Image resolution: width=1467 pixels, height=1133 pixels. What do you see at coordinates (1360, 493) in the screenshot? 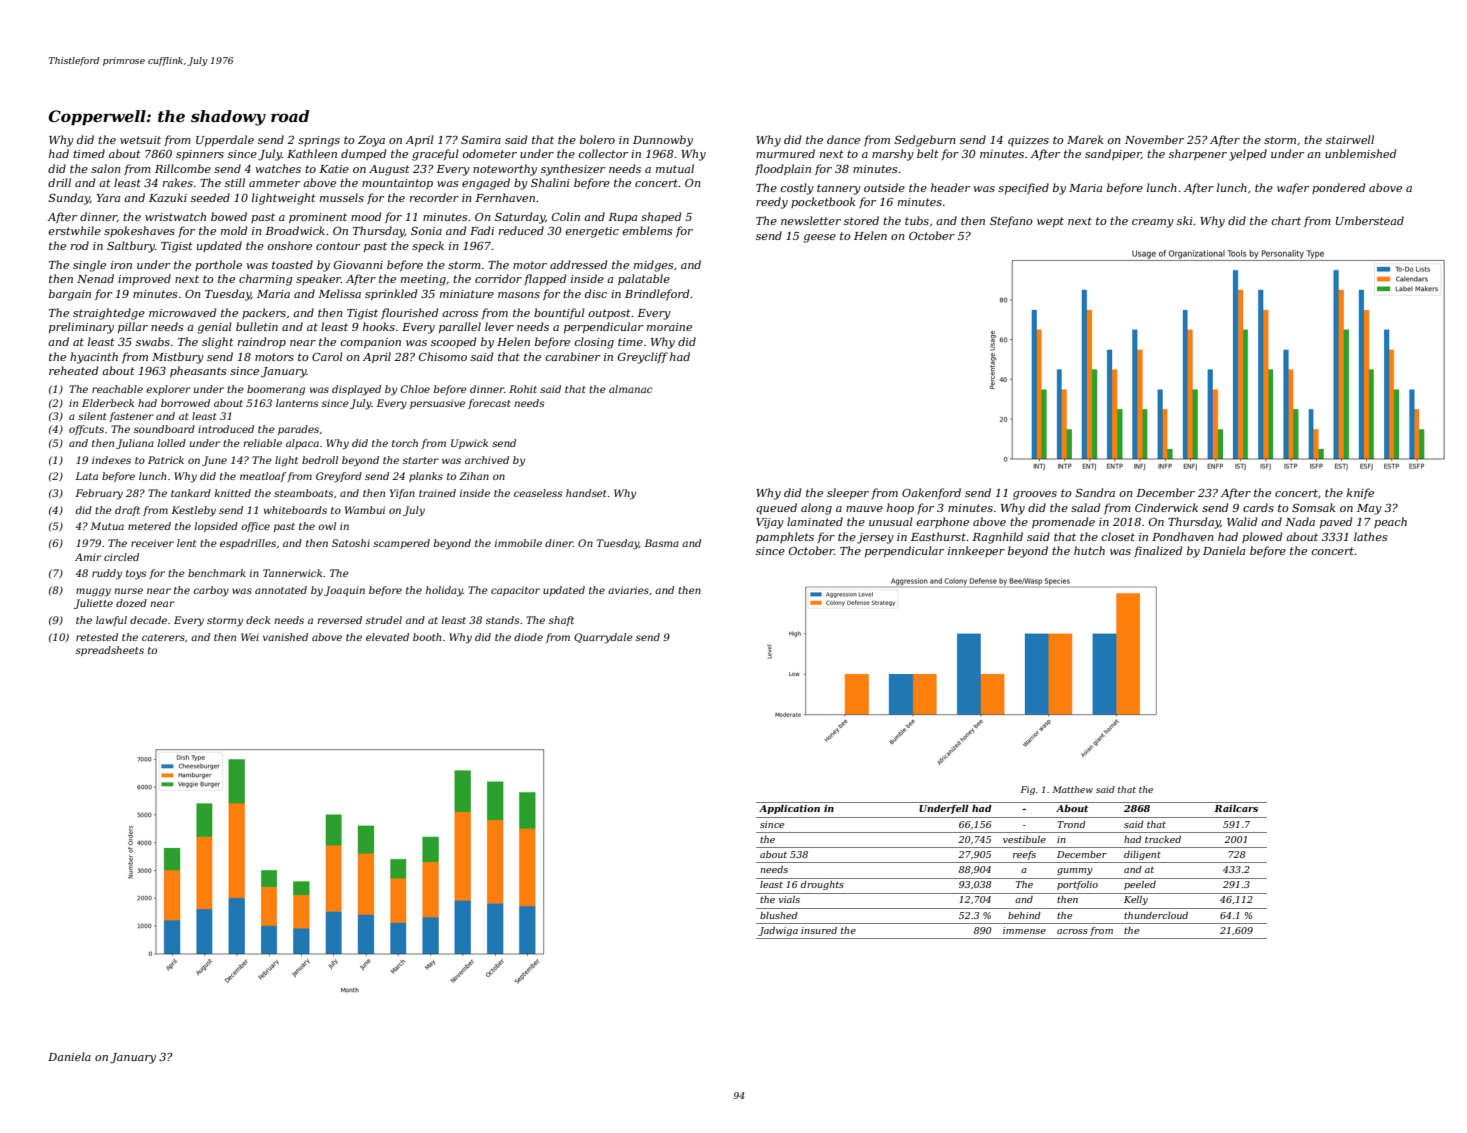
I see `knife` at bounding box center [1360, 493].
